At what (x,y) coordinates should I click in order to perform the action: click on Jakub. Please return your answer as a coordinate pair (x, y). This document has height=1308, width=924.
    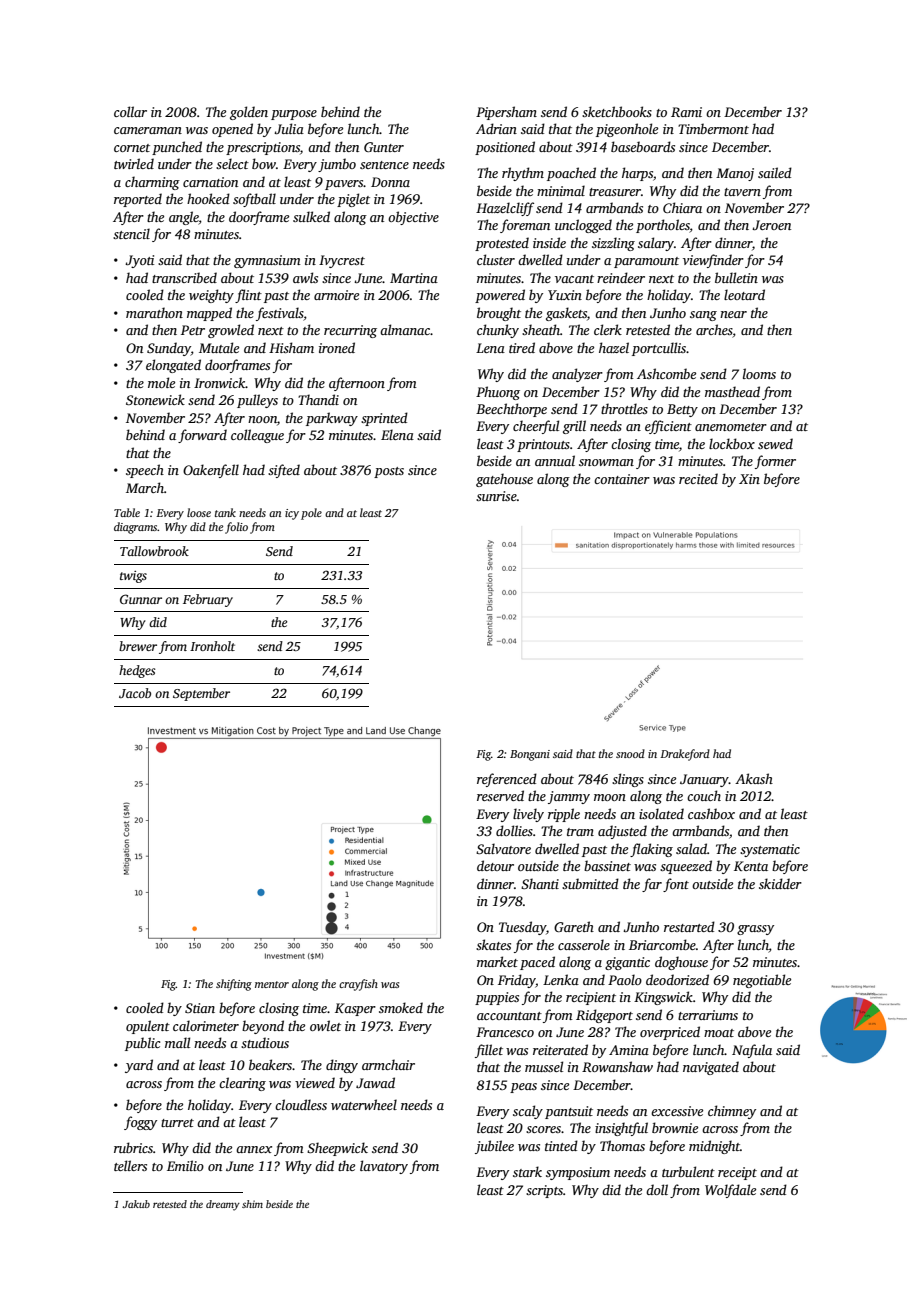
    Looking at the image, I should click on (136, 1204).
